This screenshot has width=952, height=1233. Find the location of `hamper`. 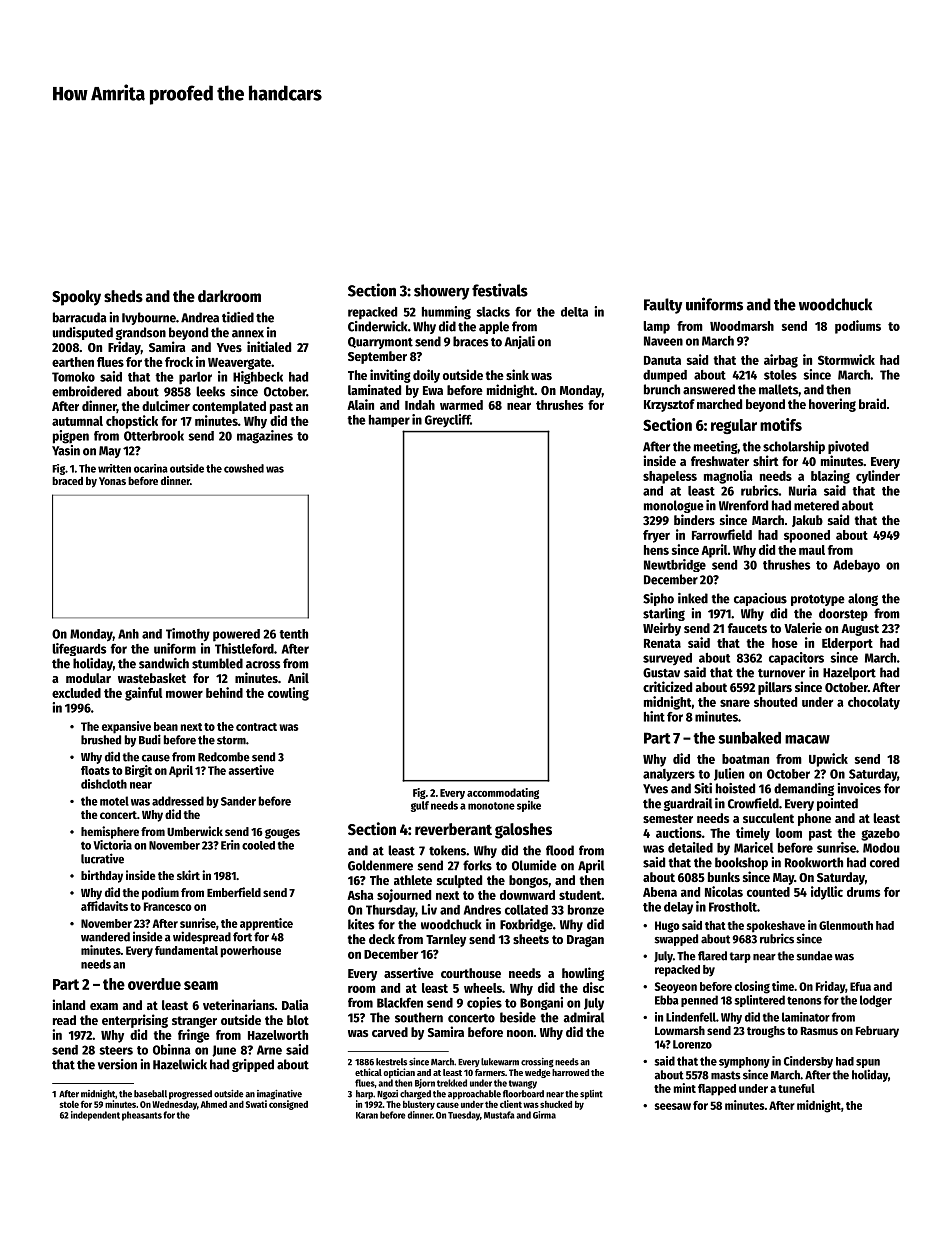

hamper is located at coordinates (389, 421).
